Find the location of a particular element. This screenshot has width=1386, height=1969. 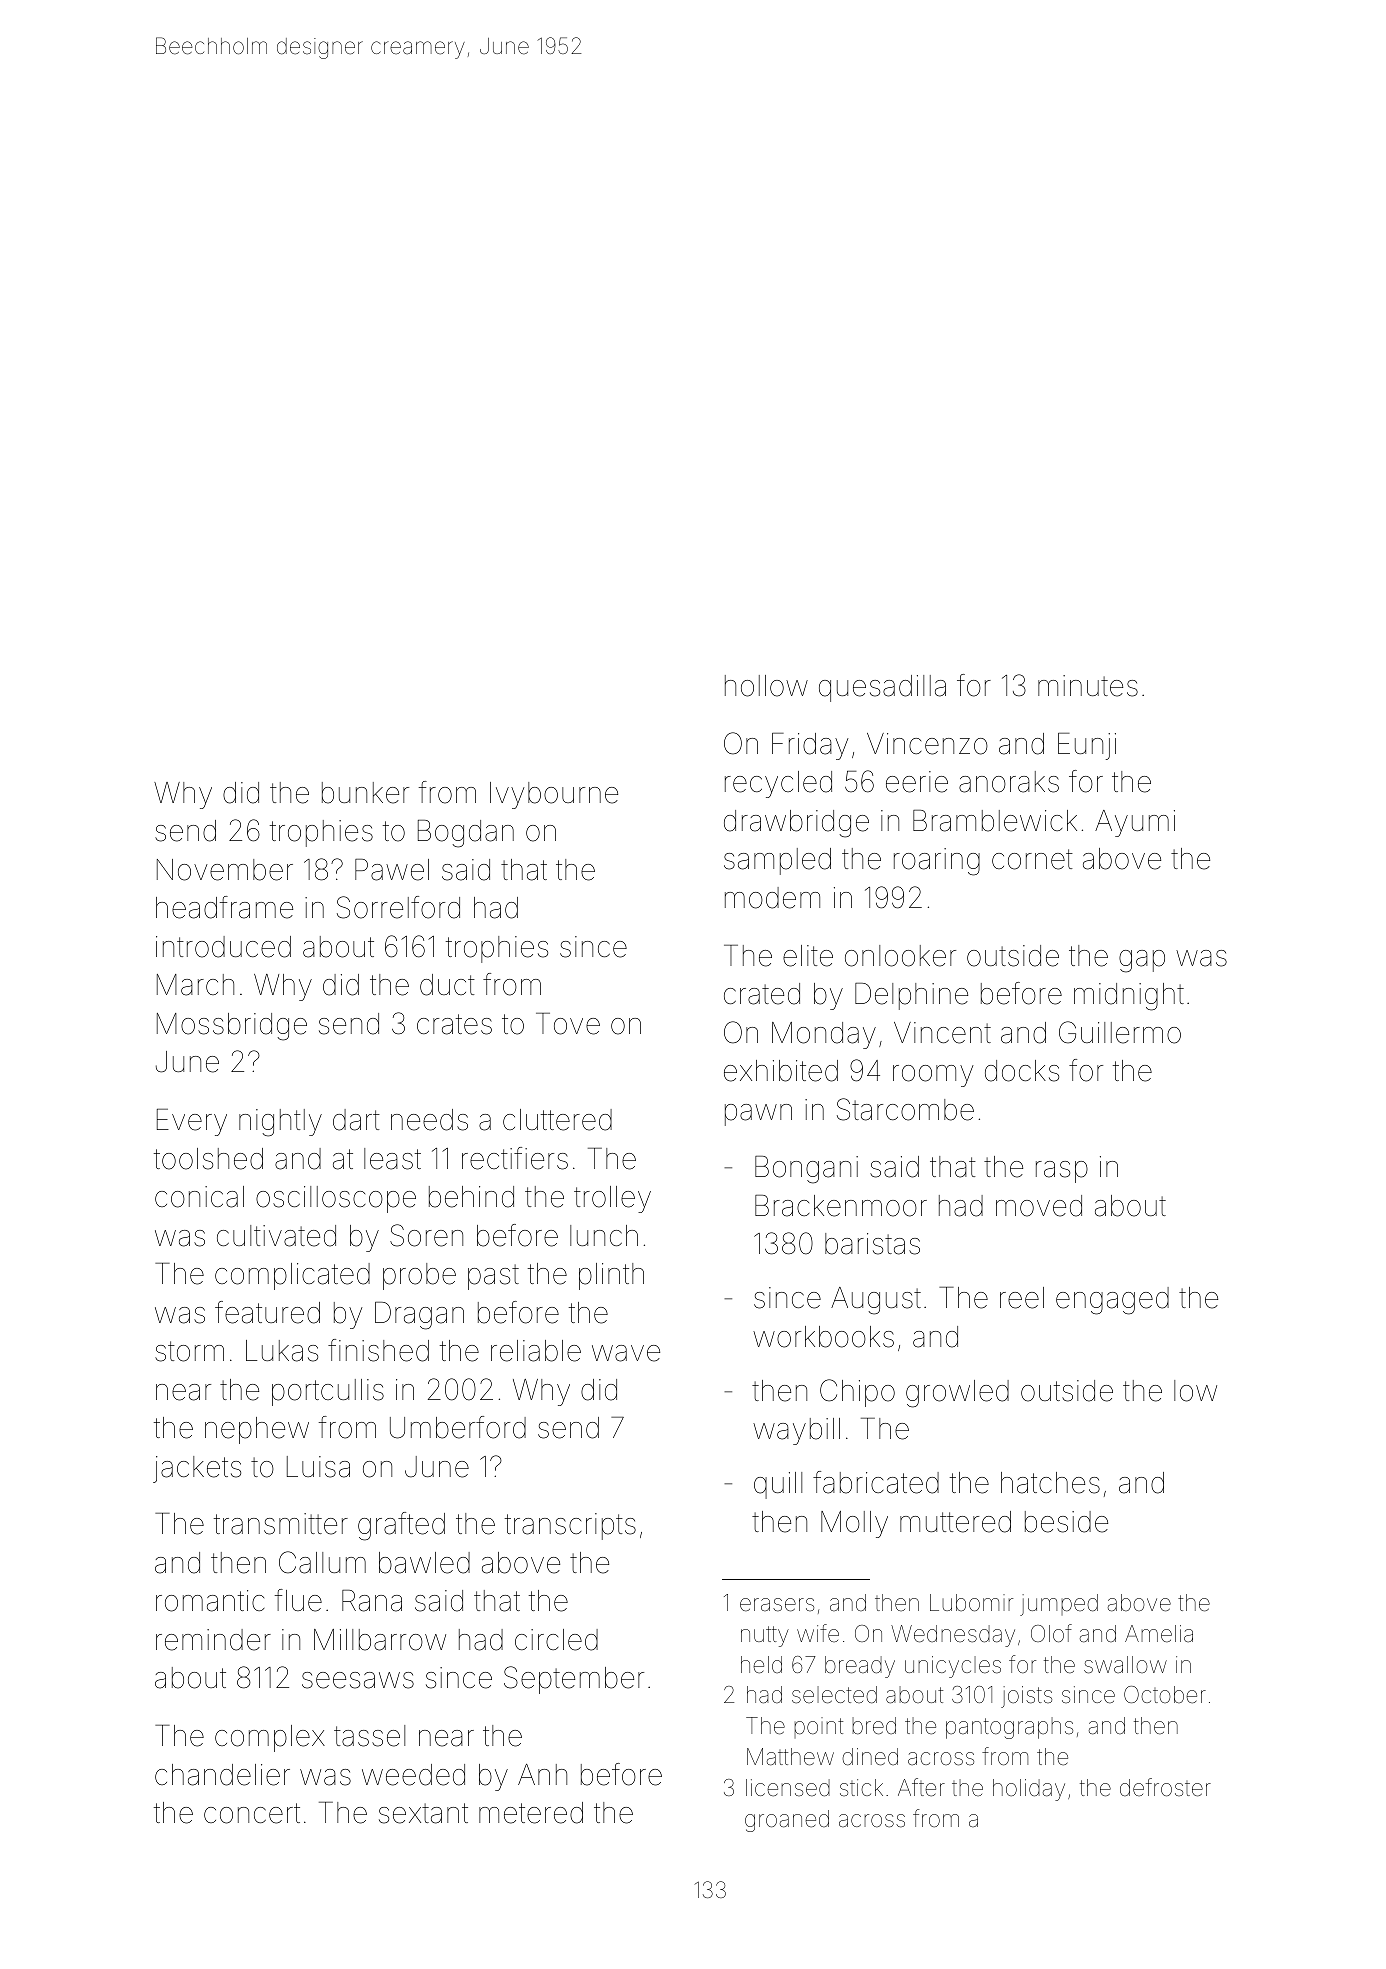

hollow is located at coordinates (766, 686).
